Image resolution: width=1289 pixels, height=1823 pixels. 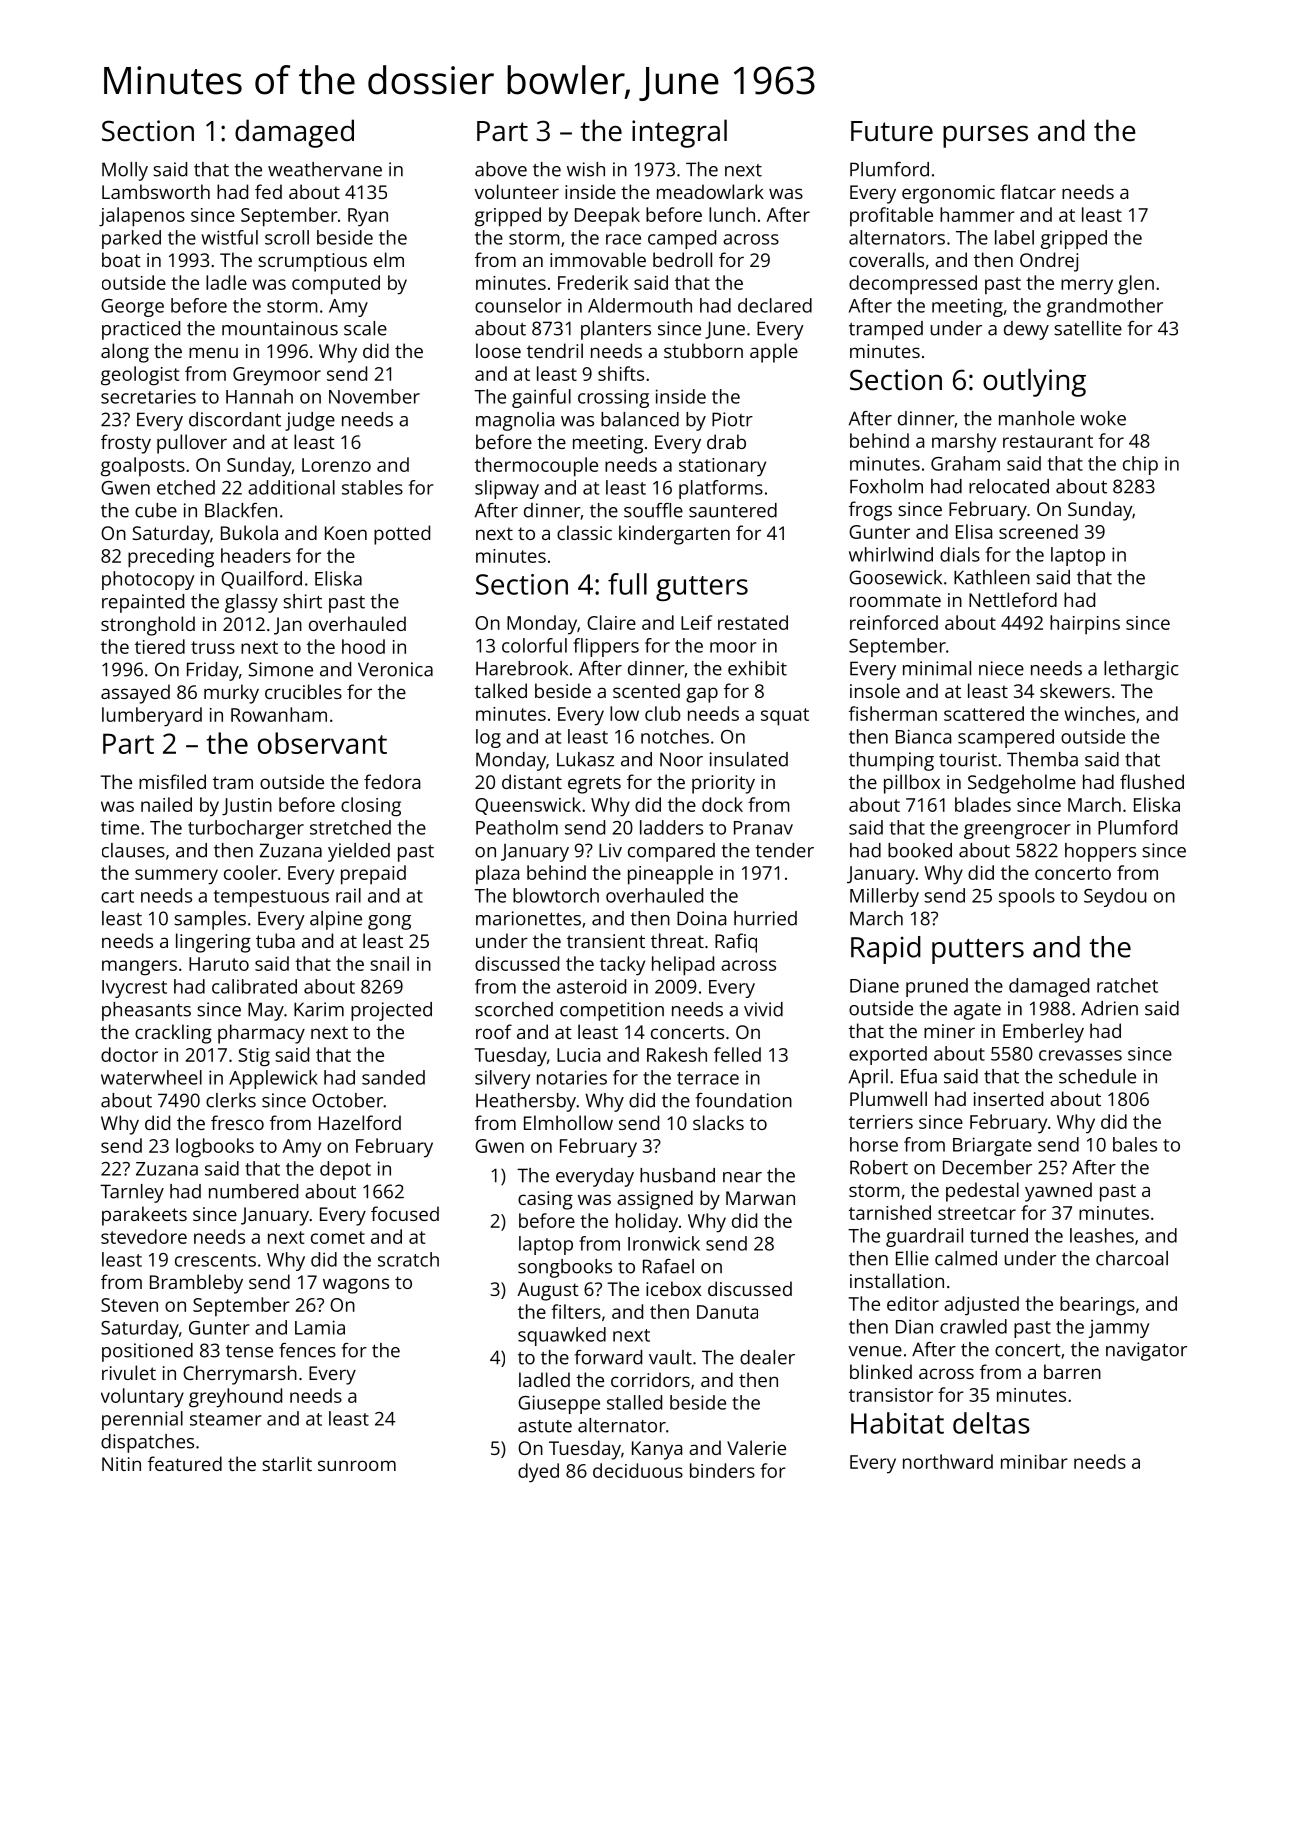 What do you see at coordinates (528, 918) in the page?
I see `marionettes` at bounding box center [528, 918].
